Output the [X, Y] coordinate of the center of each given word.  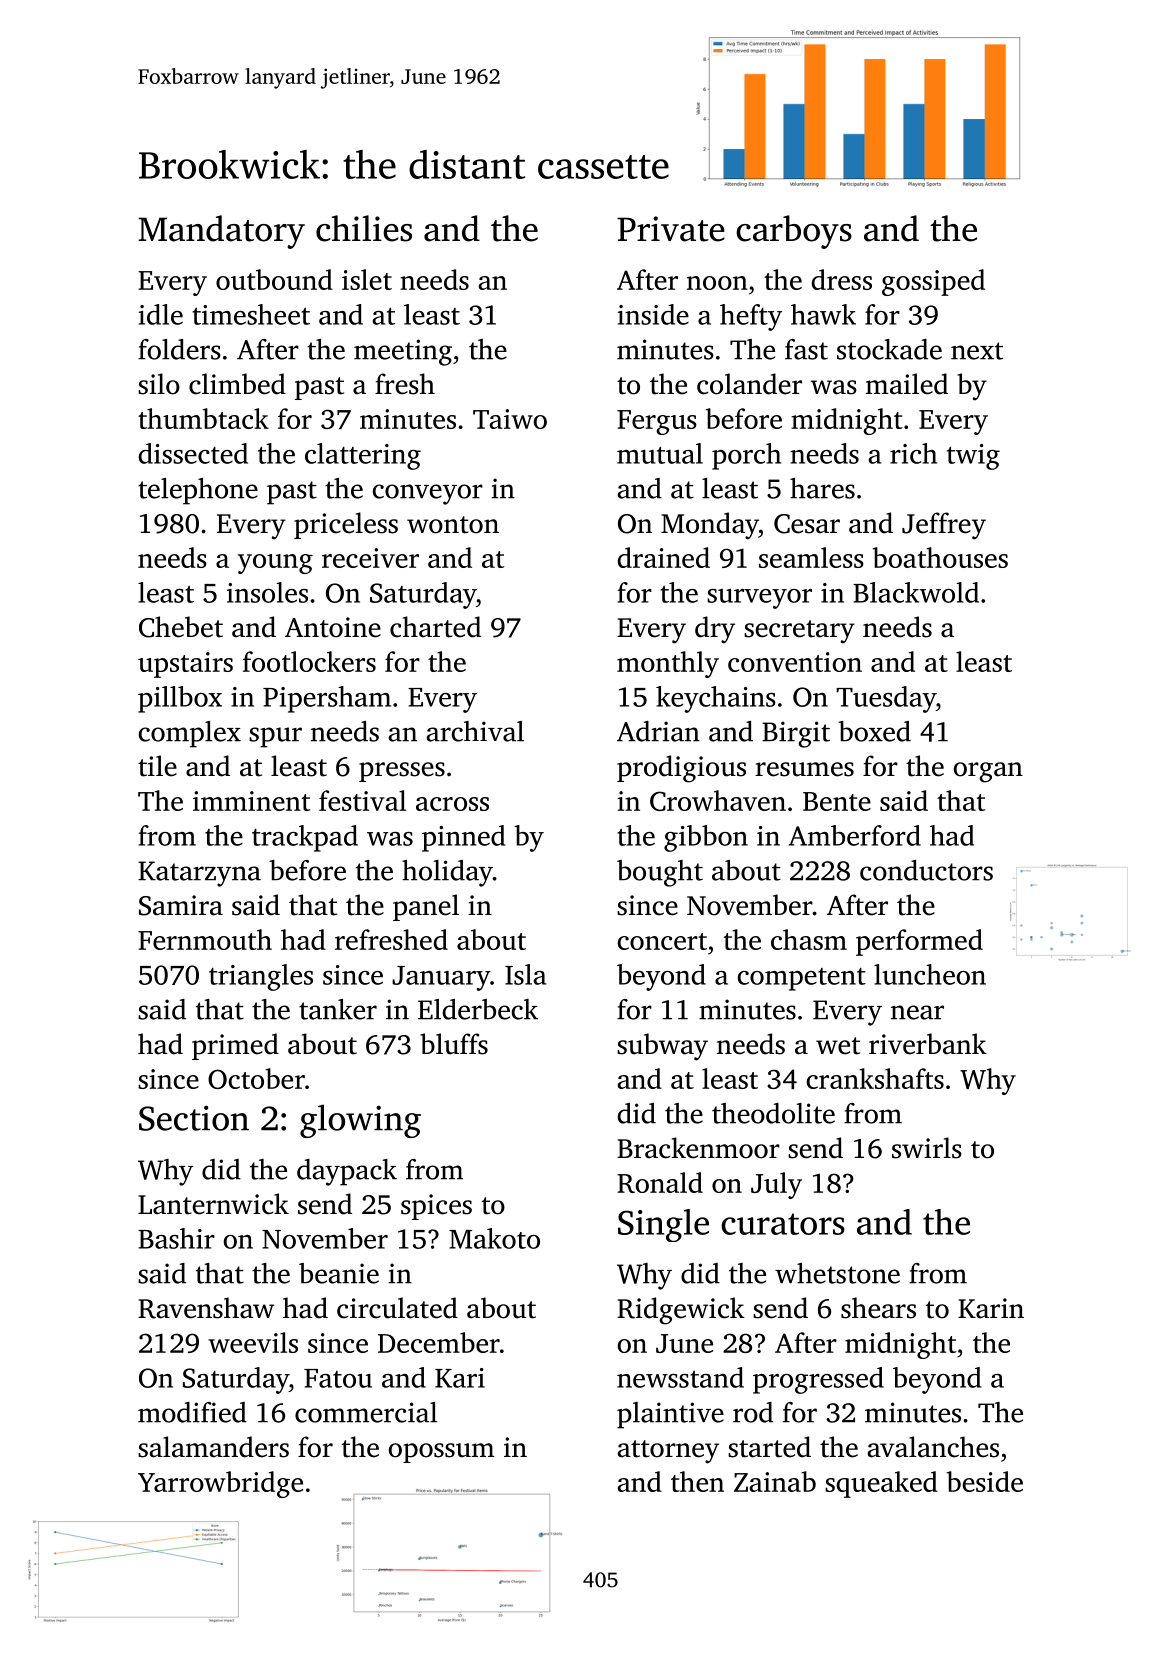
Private [671, 229]
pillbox [180, 699]
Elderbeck [478, 1009]
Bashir [176, 1238]
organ [988, 772]
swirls [927, 1148]
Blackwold [916, 592]
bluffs [454, 1044]
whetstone [837, 1273]
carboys [794, 232]
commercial [366, 1412]
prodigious [681, 769]
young [275, 564]
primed [235, 1046]
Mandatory [221, 232]
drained [663, 557]
